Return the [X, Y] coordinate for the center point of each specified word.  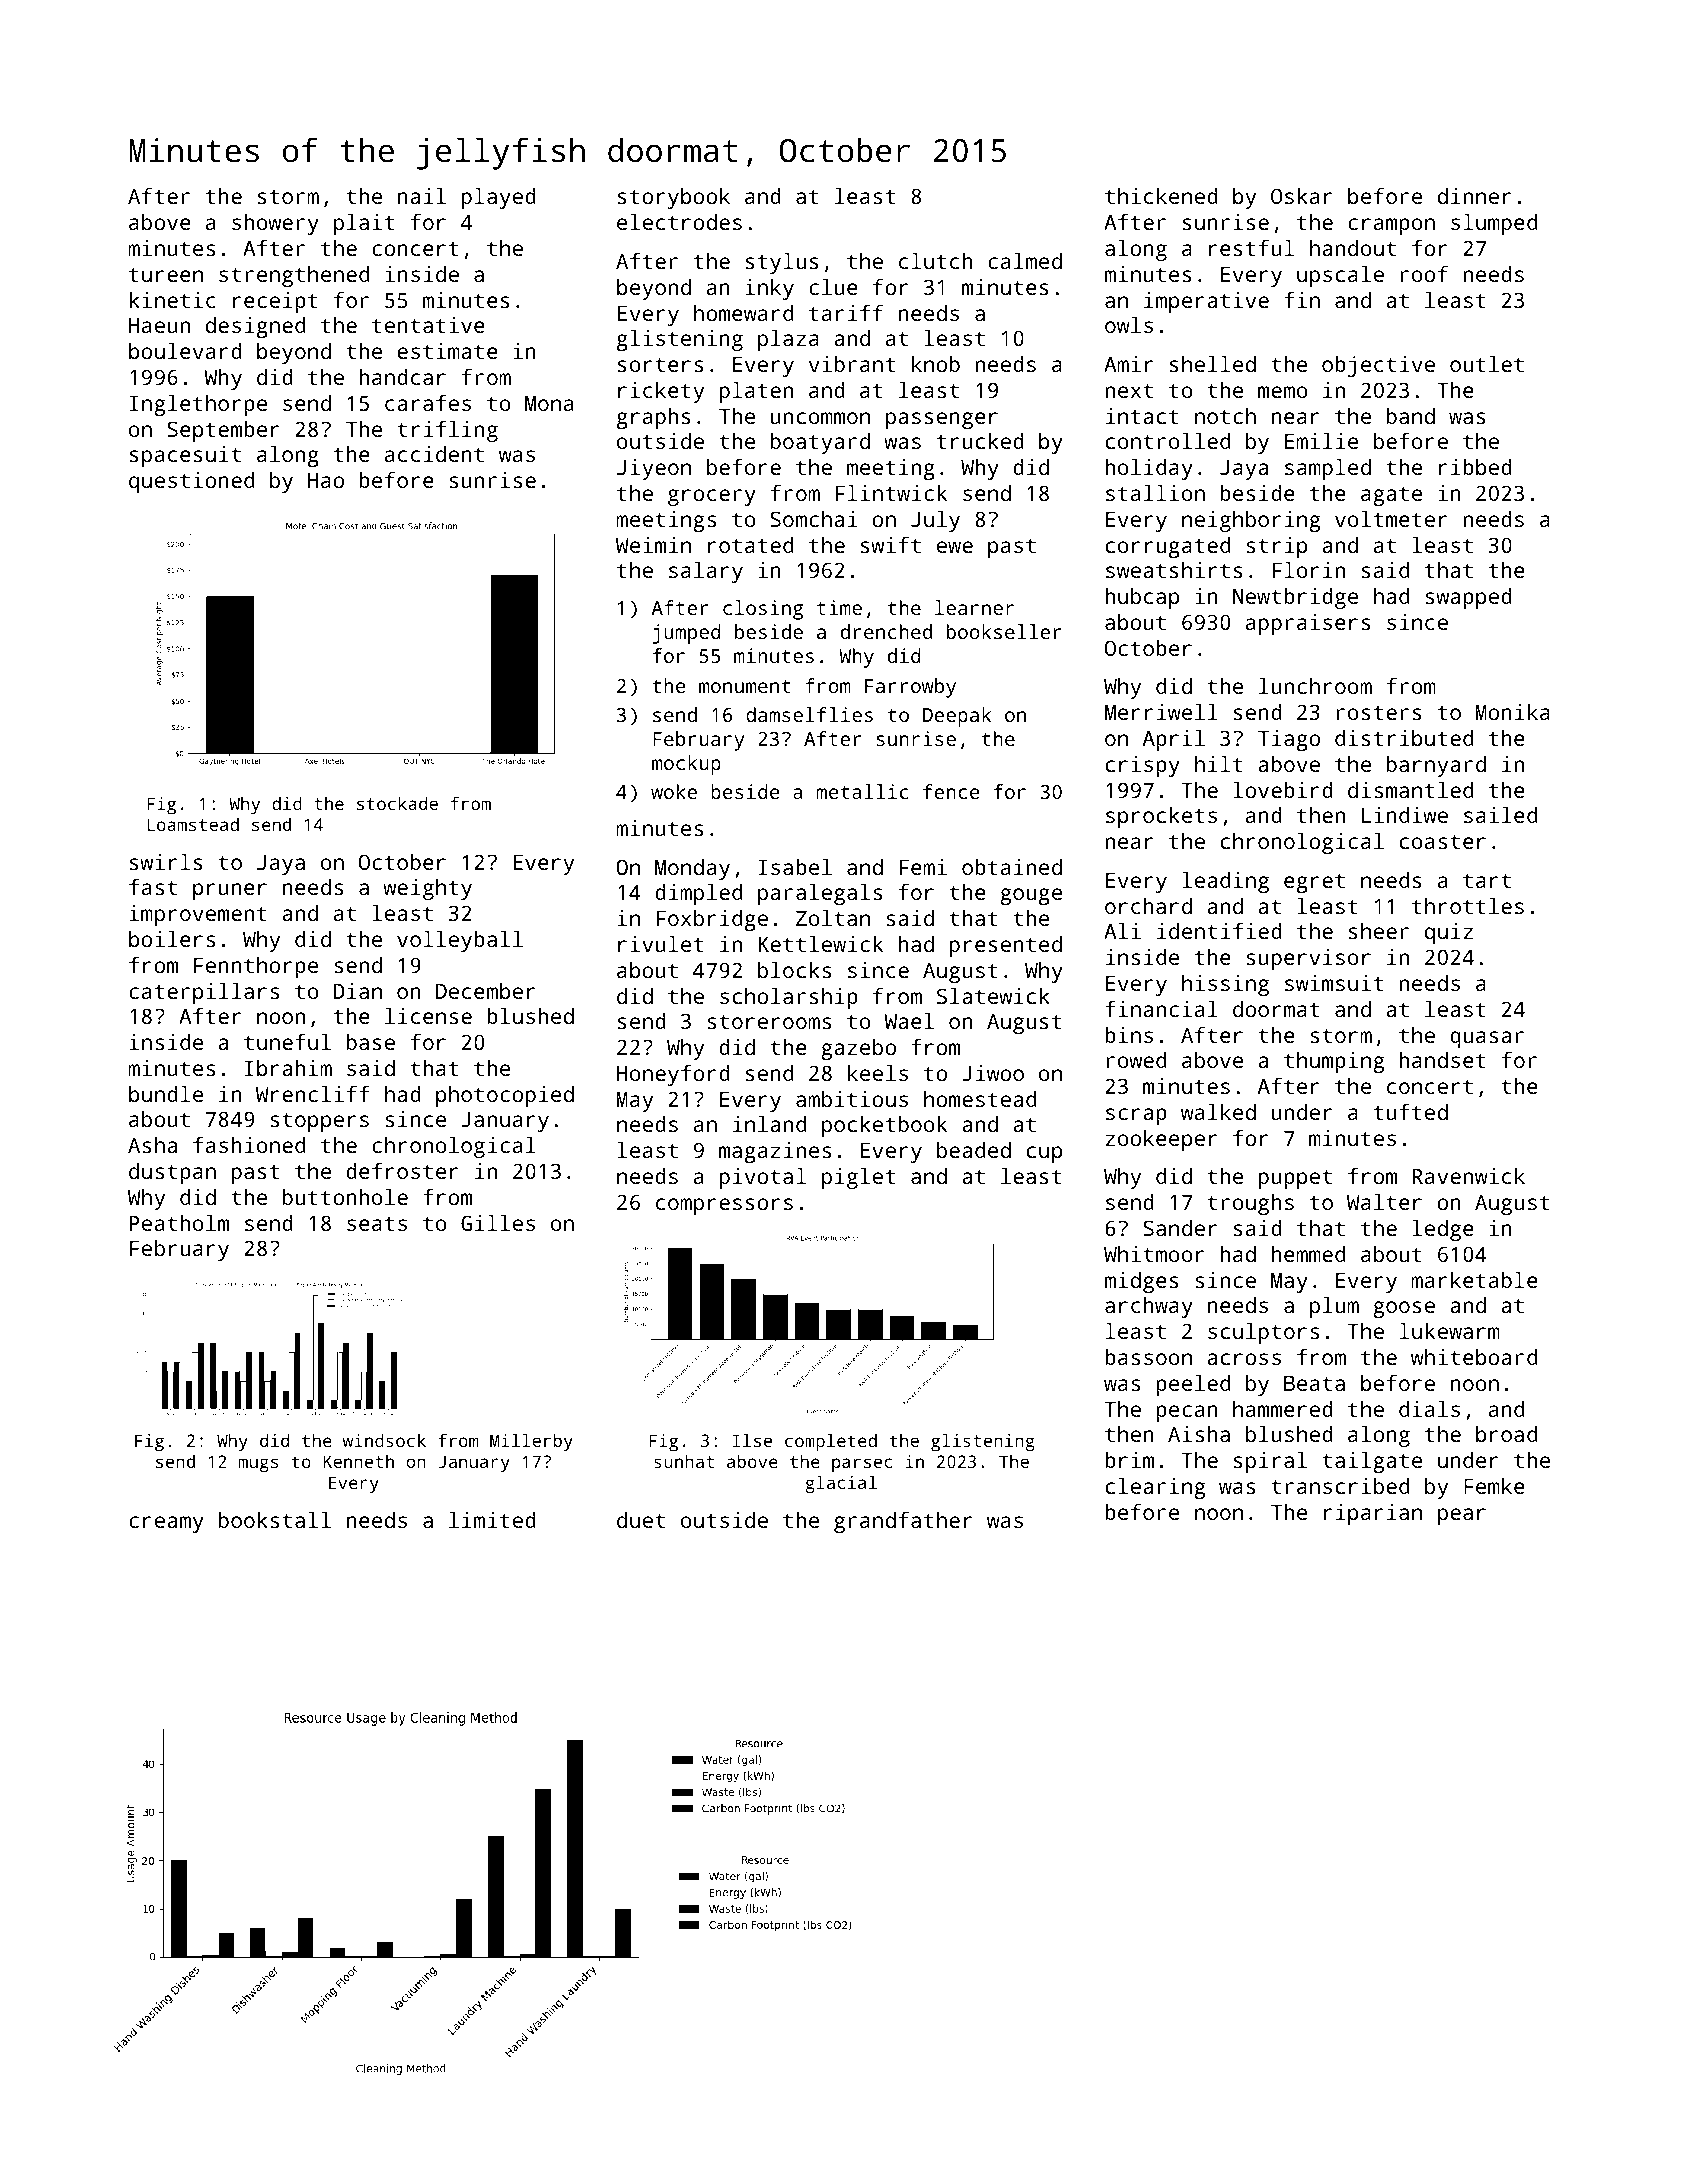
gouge [1031, 896]
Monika [1513, 712]
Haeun [159, 325]
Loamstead [193, 824]
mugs [258, 1465]
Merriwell [1161, 712]
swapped [1468, 598]
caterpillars [204, 993]
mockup [686, 765]
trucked [980, 441]
